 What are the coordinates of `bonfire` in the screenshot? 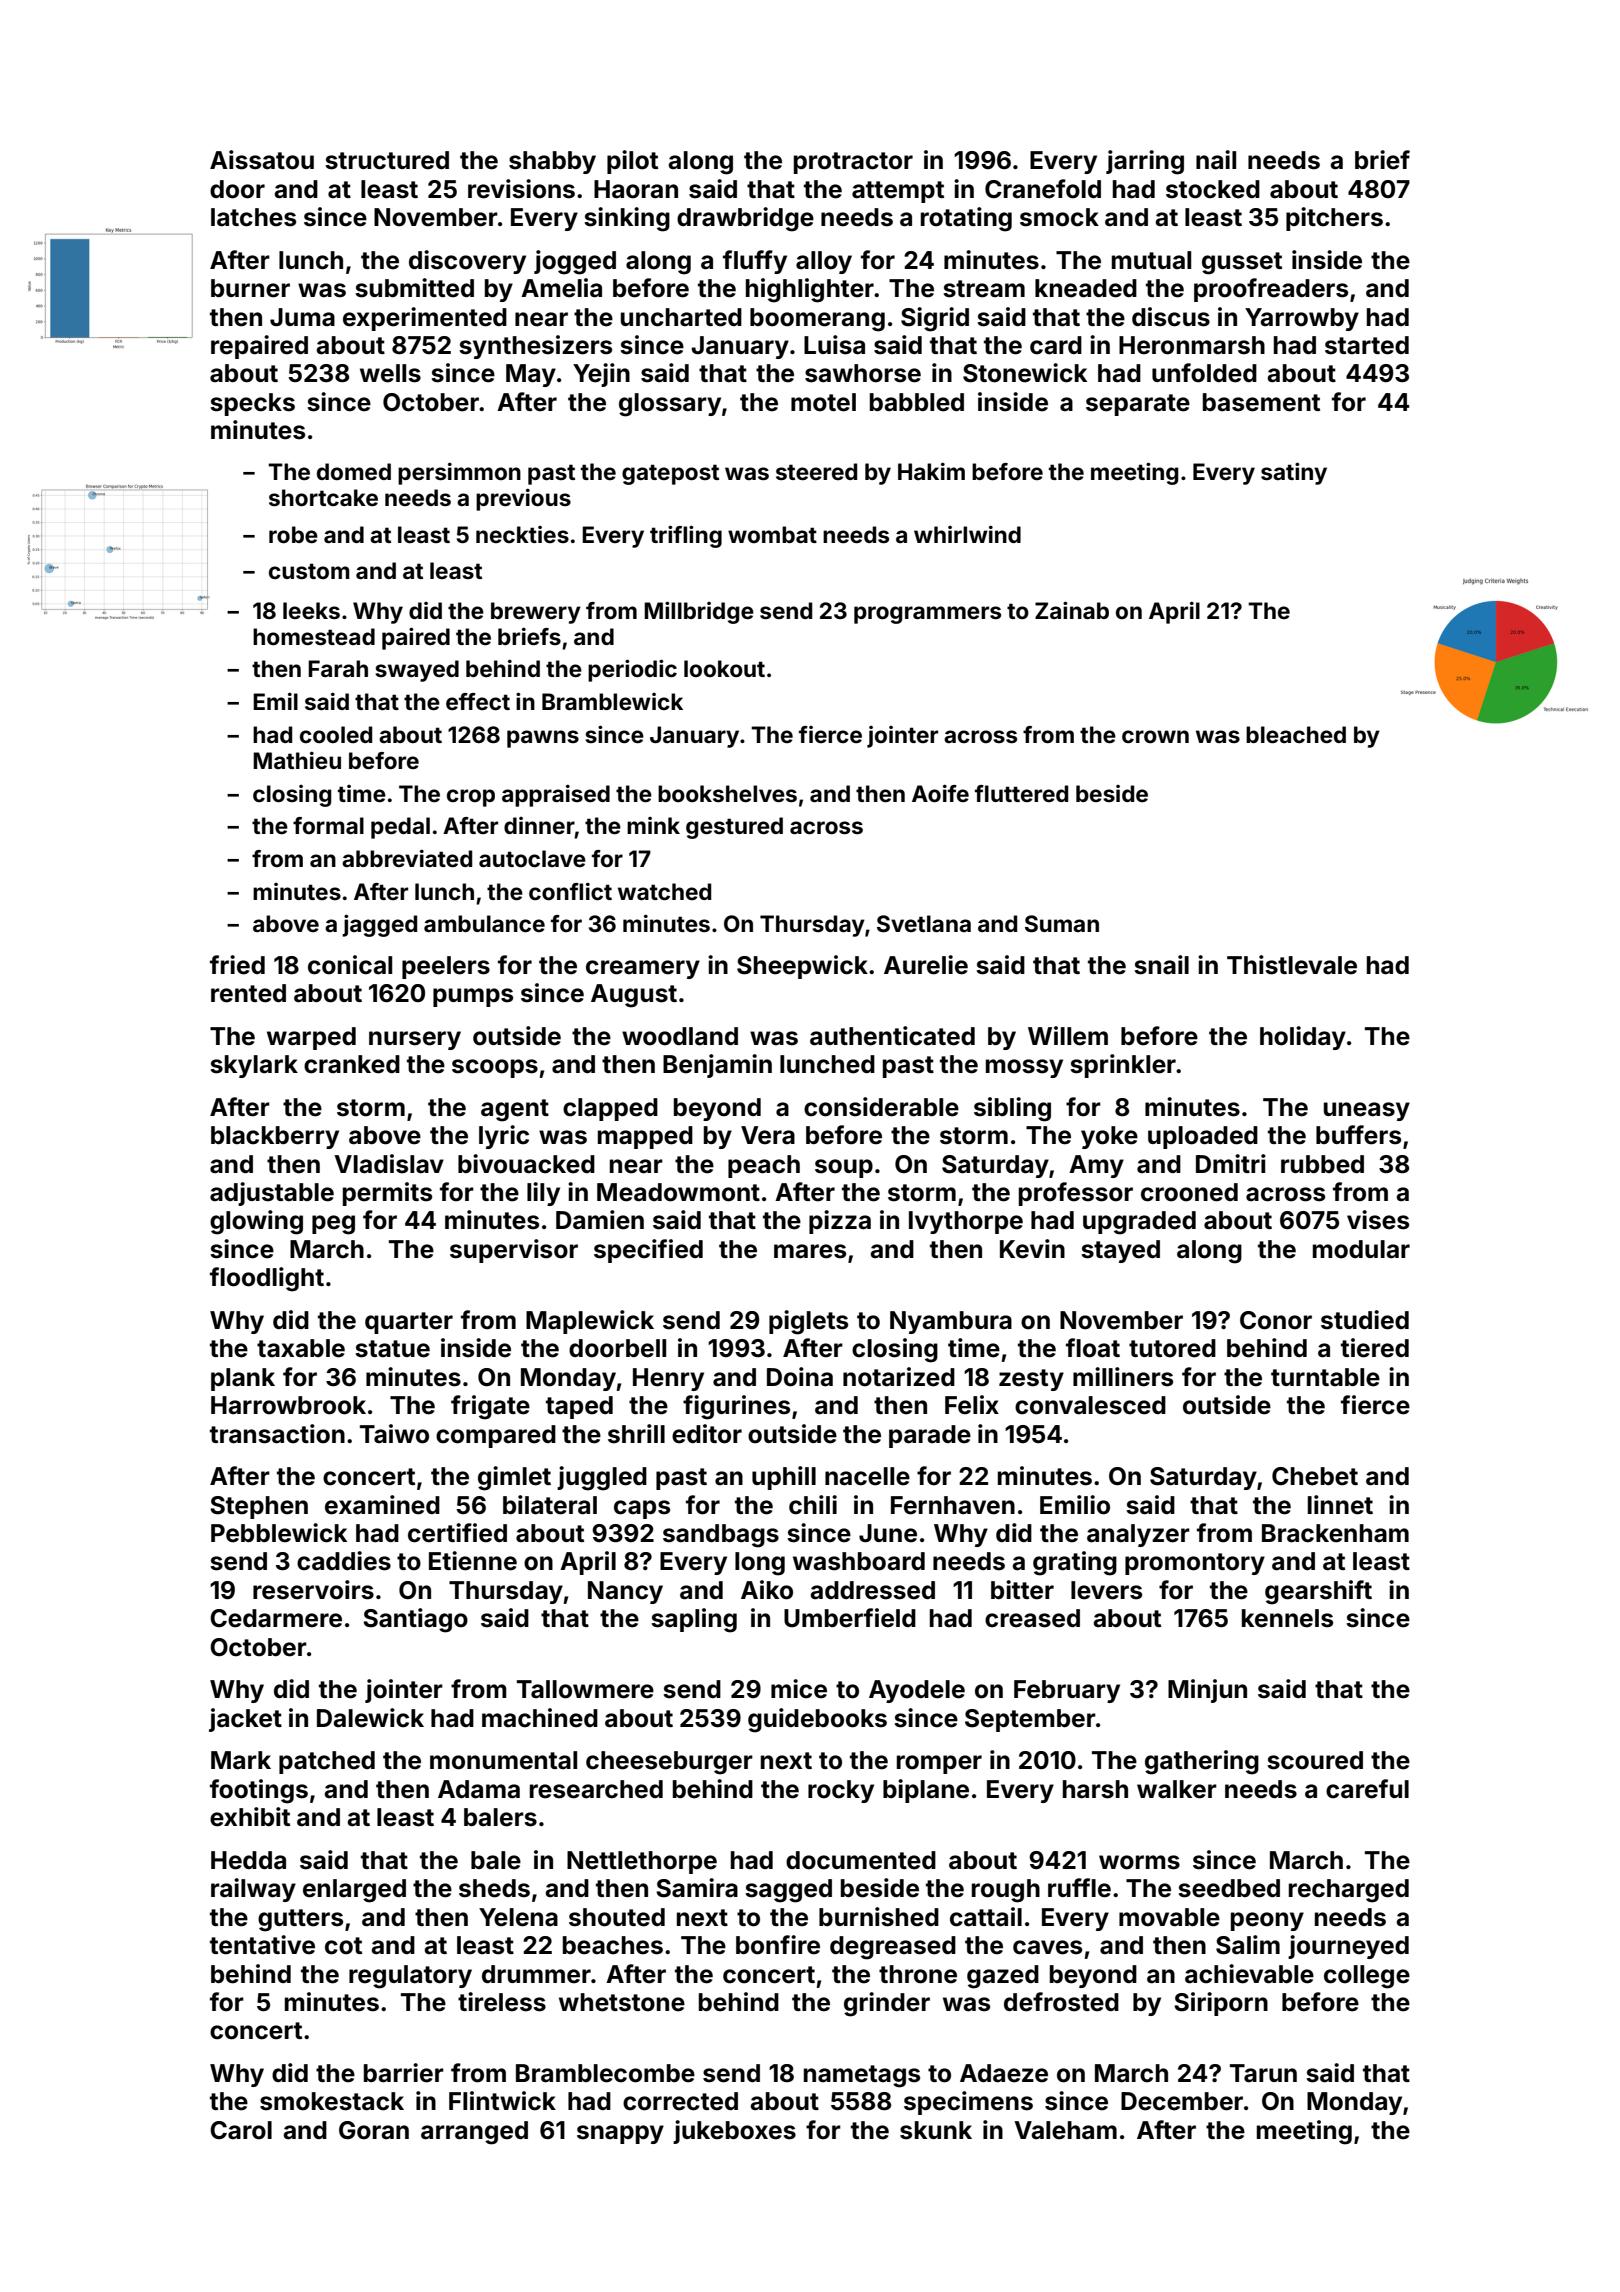 It's located at (778, 1945).
